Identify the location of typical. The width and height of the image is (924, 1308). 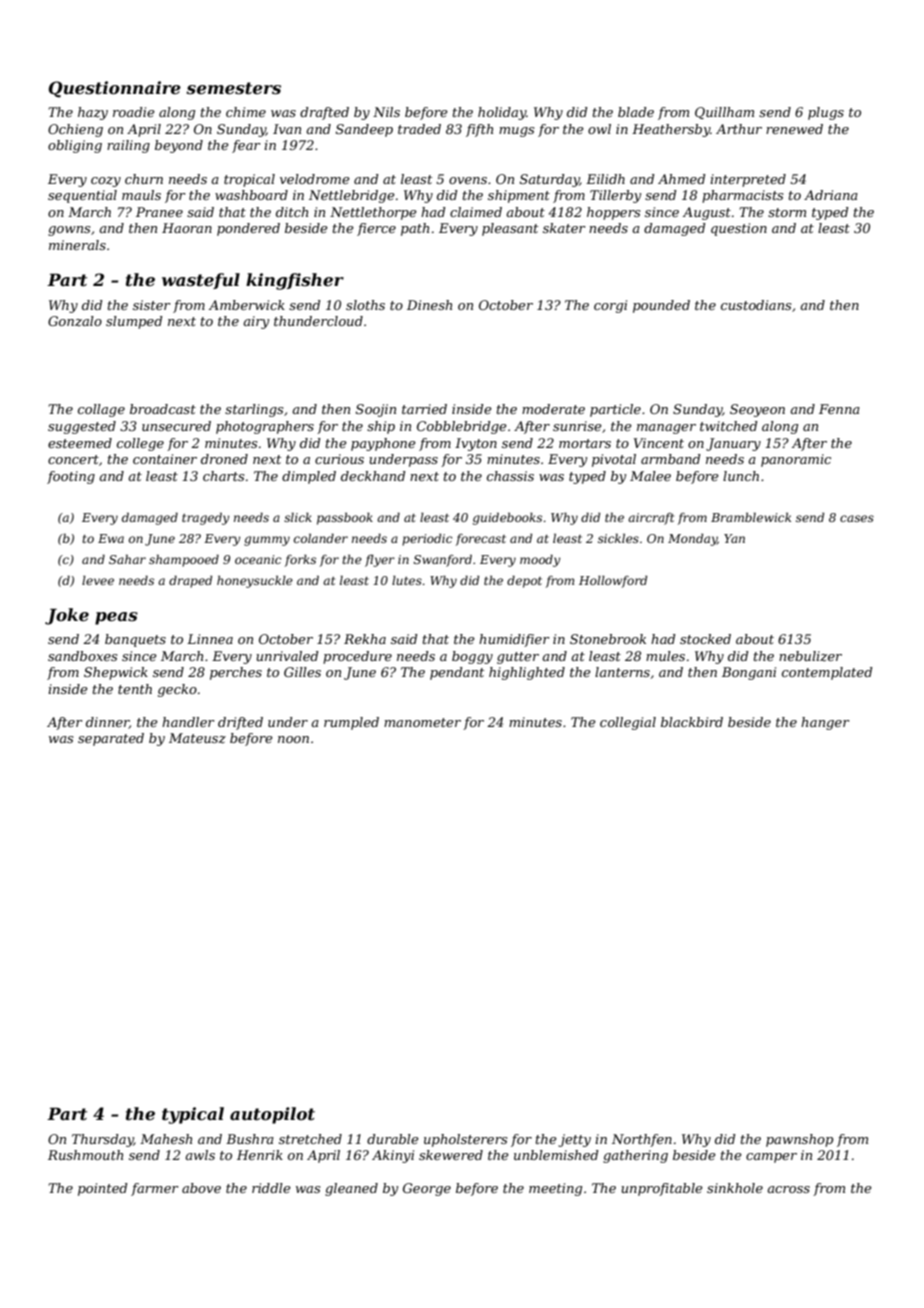
(193, 1115).
